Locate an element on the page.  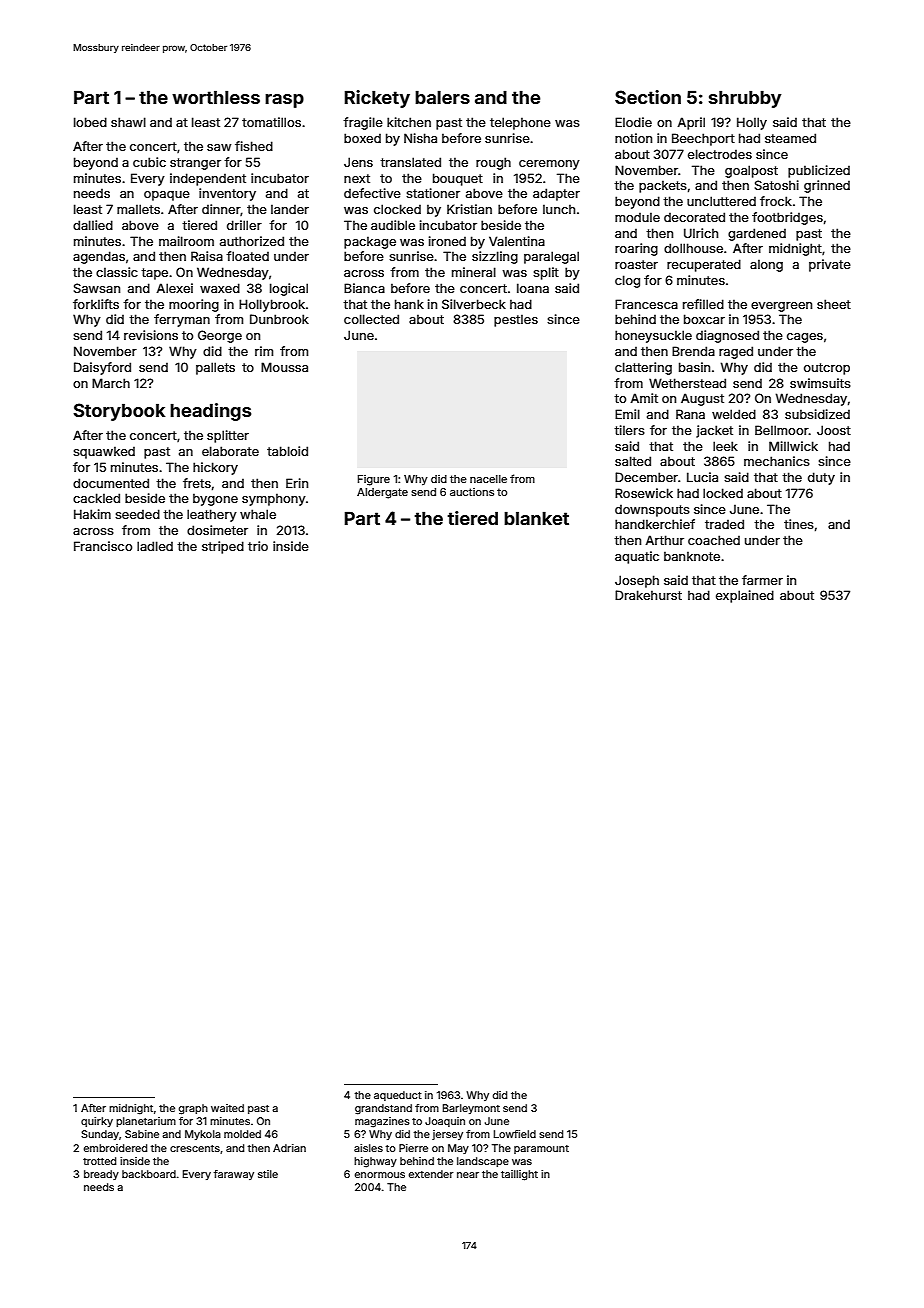
along is located at coordinates (766, 265).
